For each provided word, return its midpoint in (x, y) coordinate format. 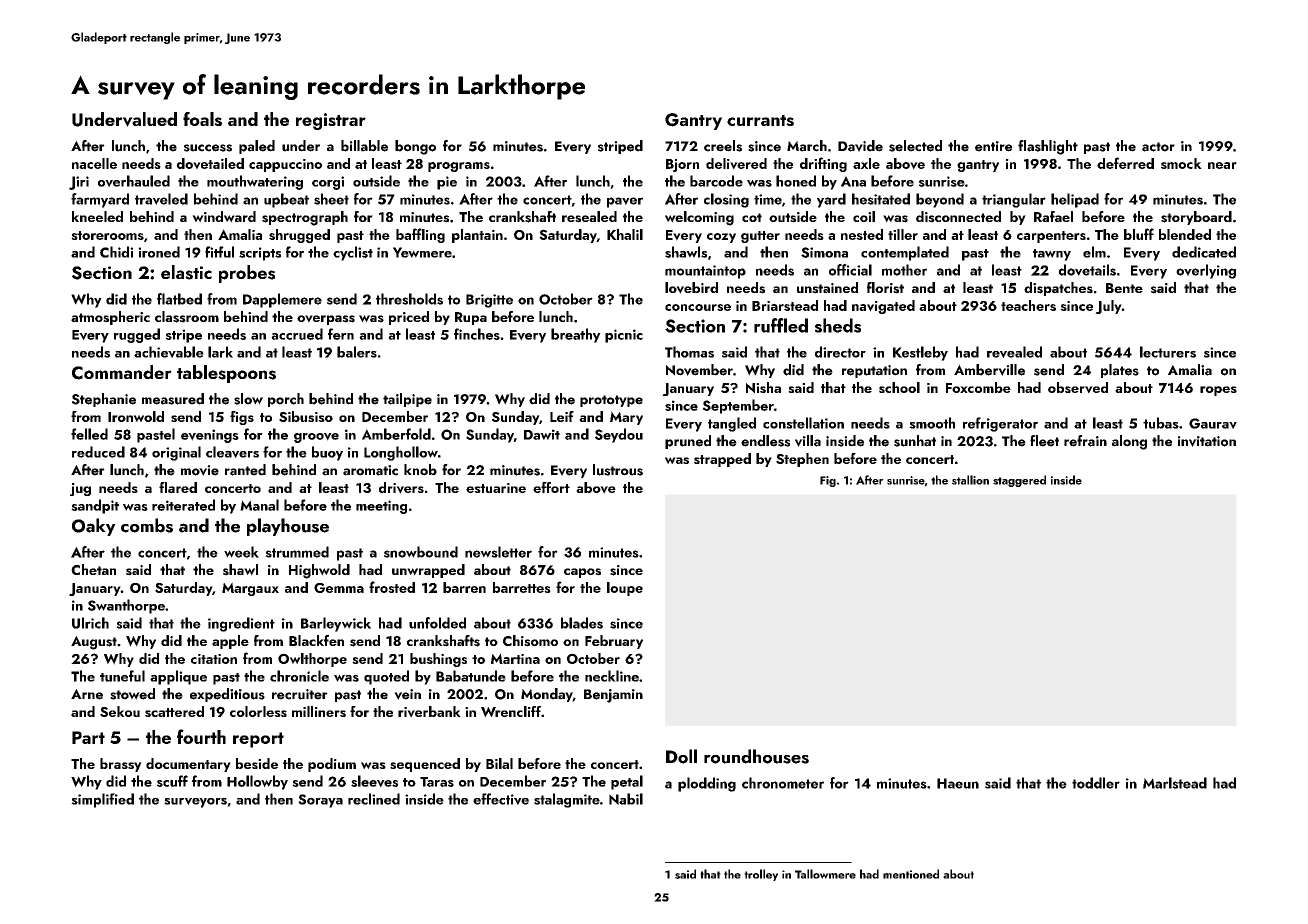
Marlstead (1175, 783)
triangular (1014, 200)
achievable (169, 352)
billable (364, 146)
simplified (102, 800)
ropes (1218, 391)
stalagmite (567, 800)
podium (332, 765)
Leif (562, 416)
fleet (1044, 441)
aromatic (370, 470)
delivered (736, 164)
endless (765, 441)
